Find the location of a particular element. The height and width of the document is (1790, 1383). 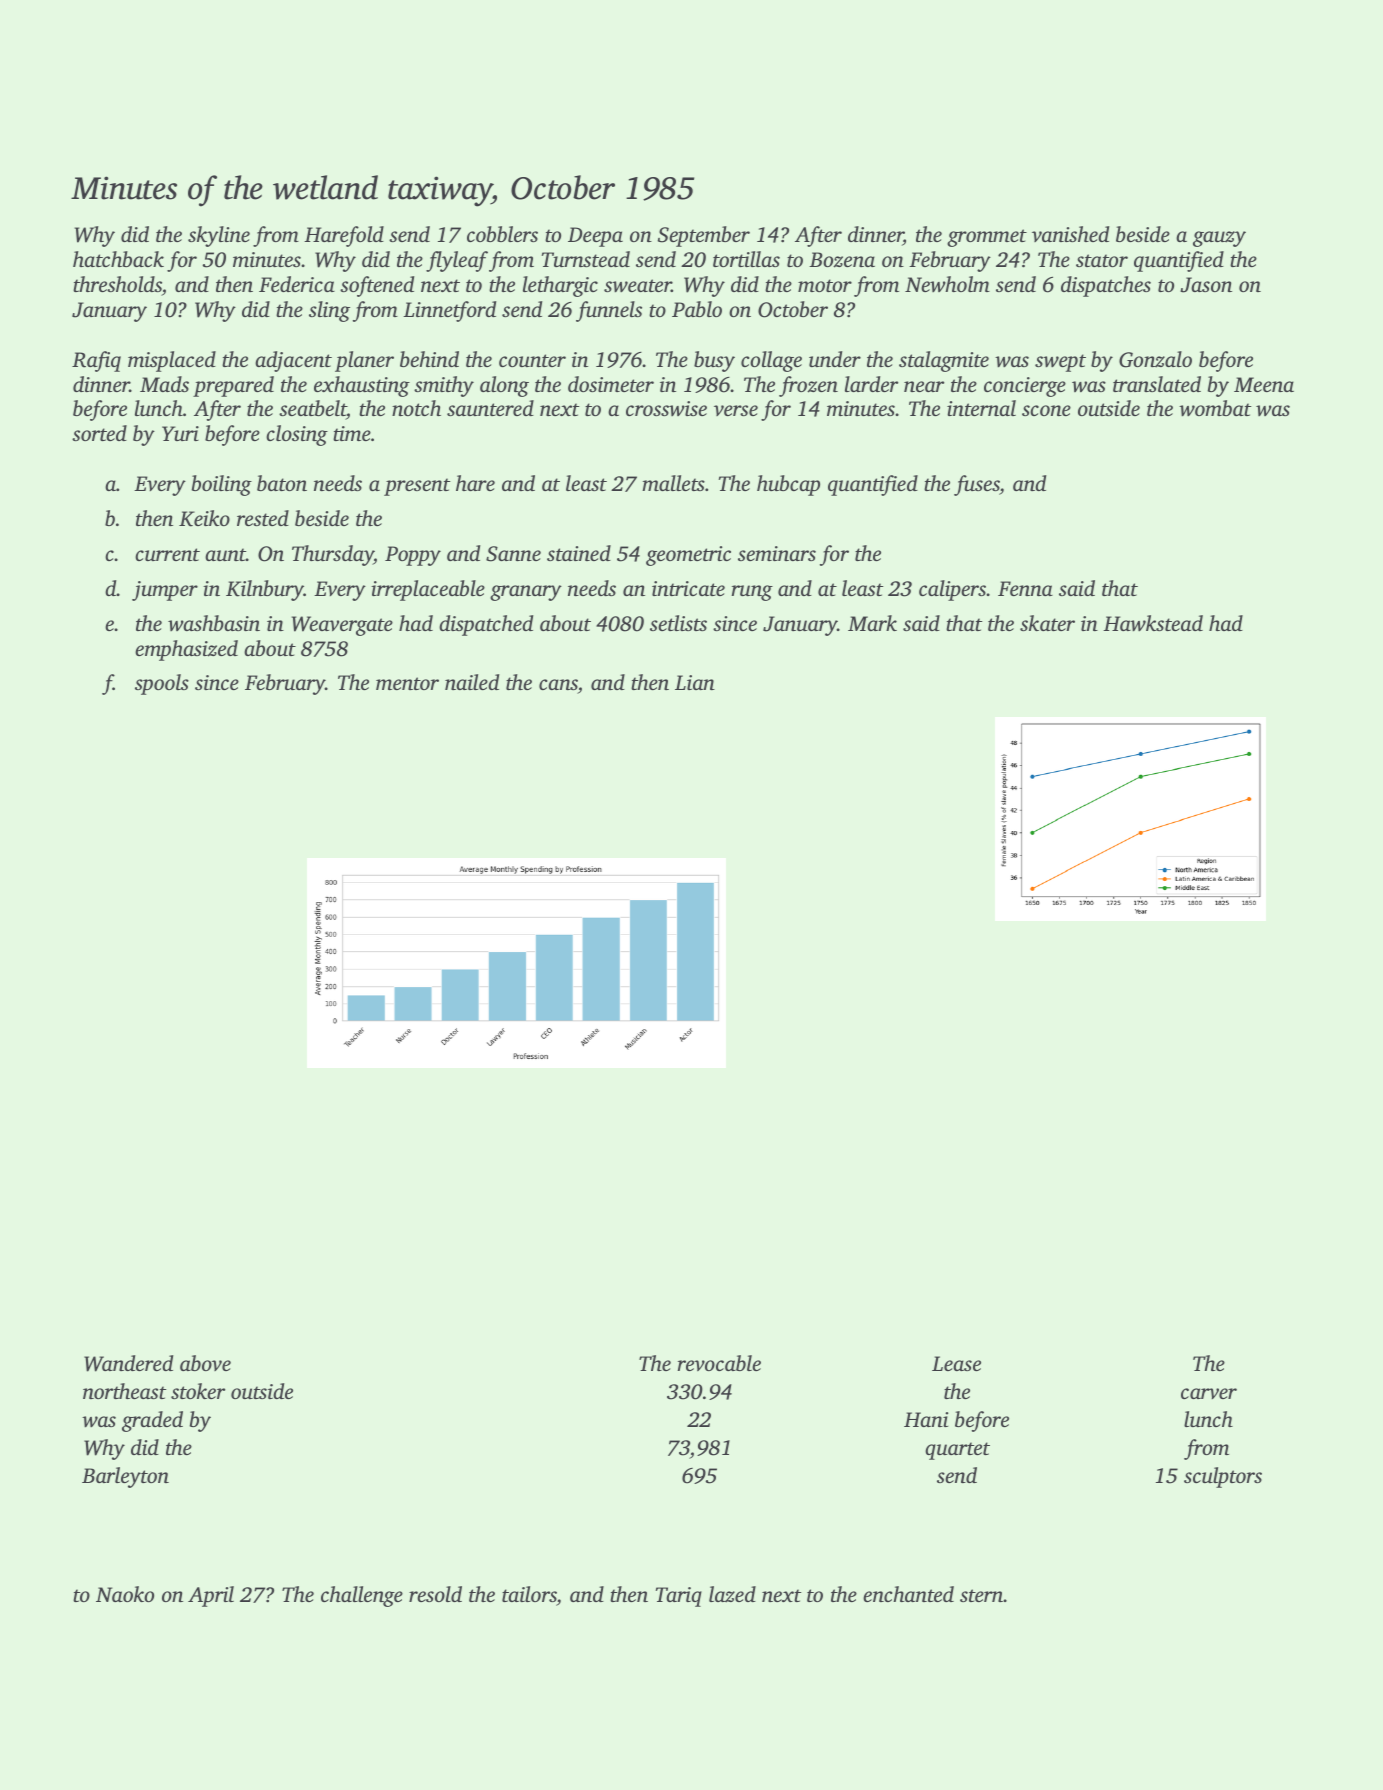

revocable is located at coordinates (719, 1363).
